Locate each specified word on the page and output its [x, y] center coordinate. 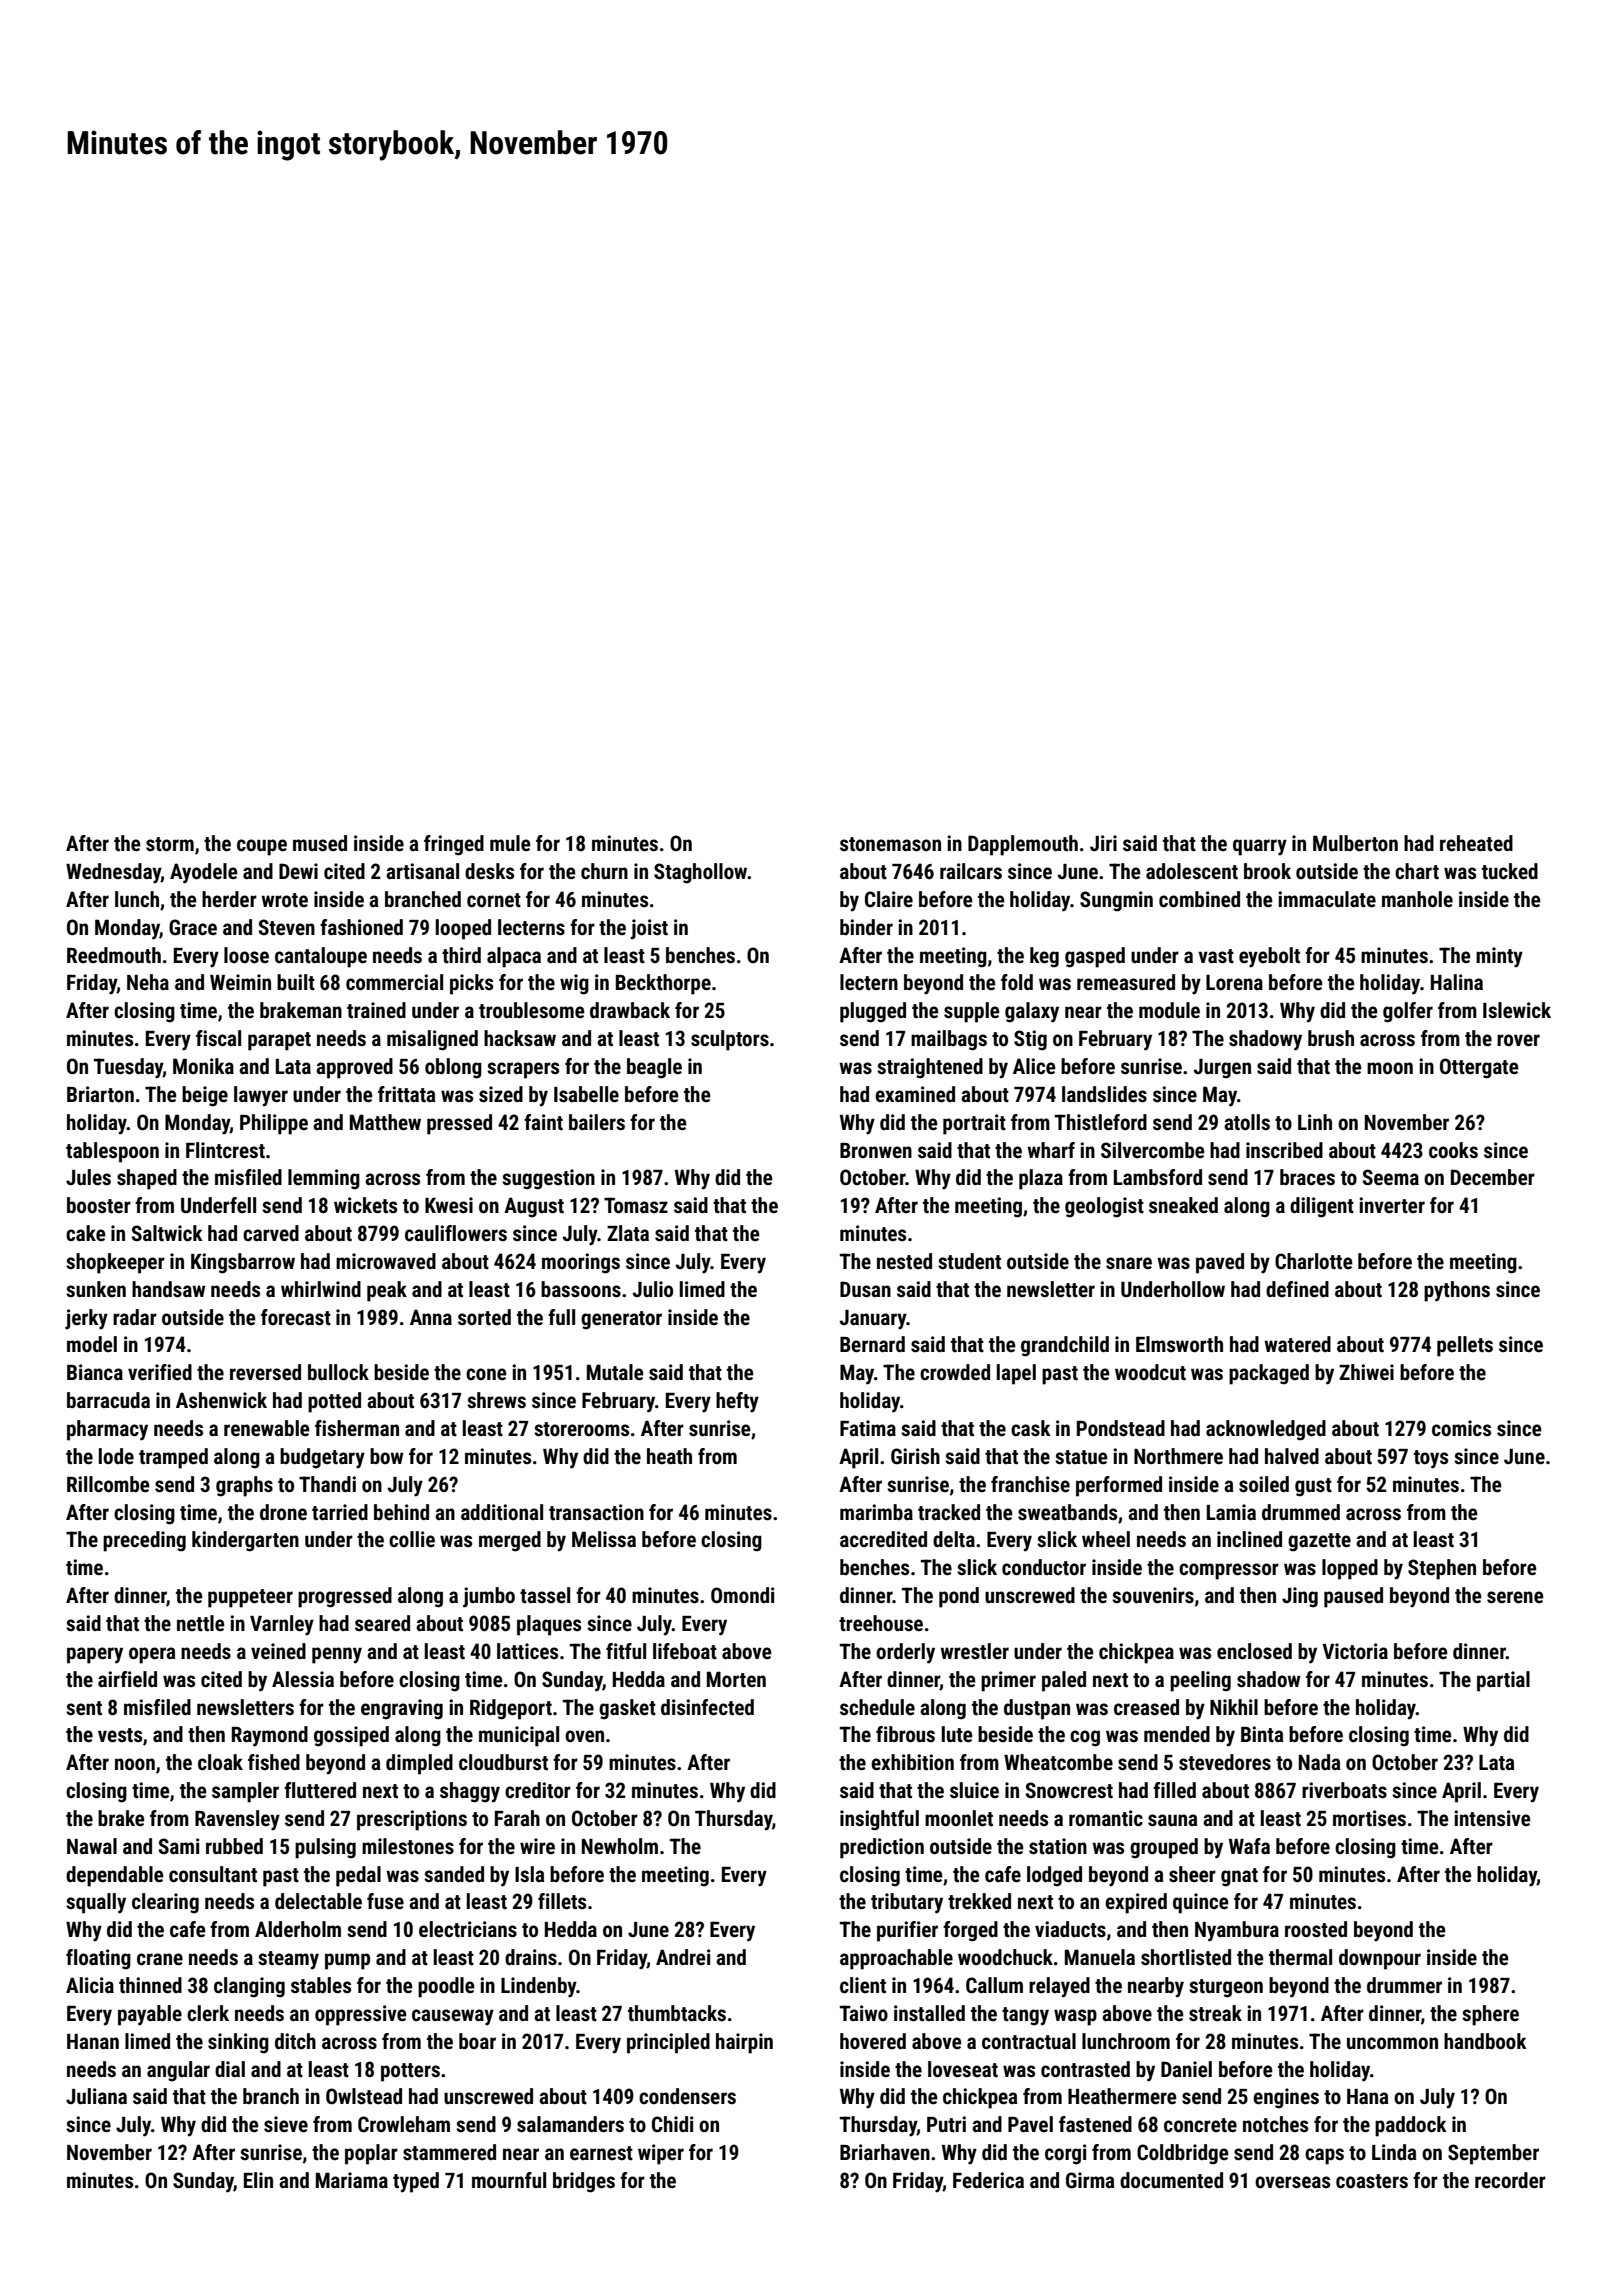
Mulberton [1355, 843]
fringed [454, 845]
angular [178, 2071]
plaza [1041, 1179]
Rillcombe [108, 1484]
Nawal [92, 1846]
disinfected [707, 1707]
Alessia [303, 1679]
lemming [324, 1179]
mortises [1369, 1818]
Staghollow [700, 873]
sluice [974, 1790]
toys [1431, 1459]
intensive [1492, 1818]
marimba [876, 1512]
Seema [1391, 1177]
